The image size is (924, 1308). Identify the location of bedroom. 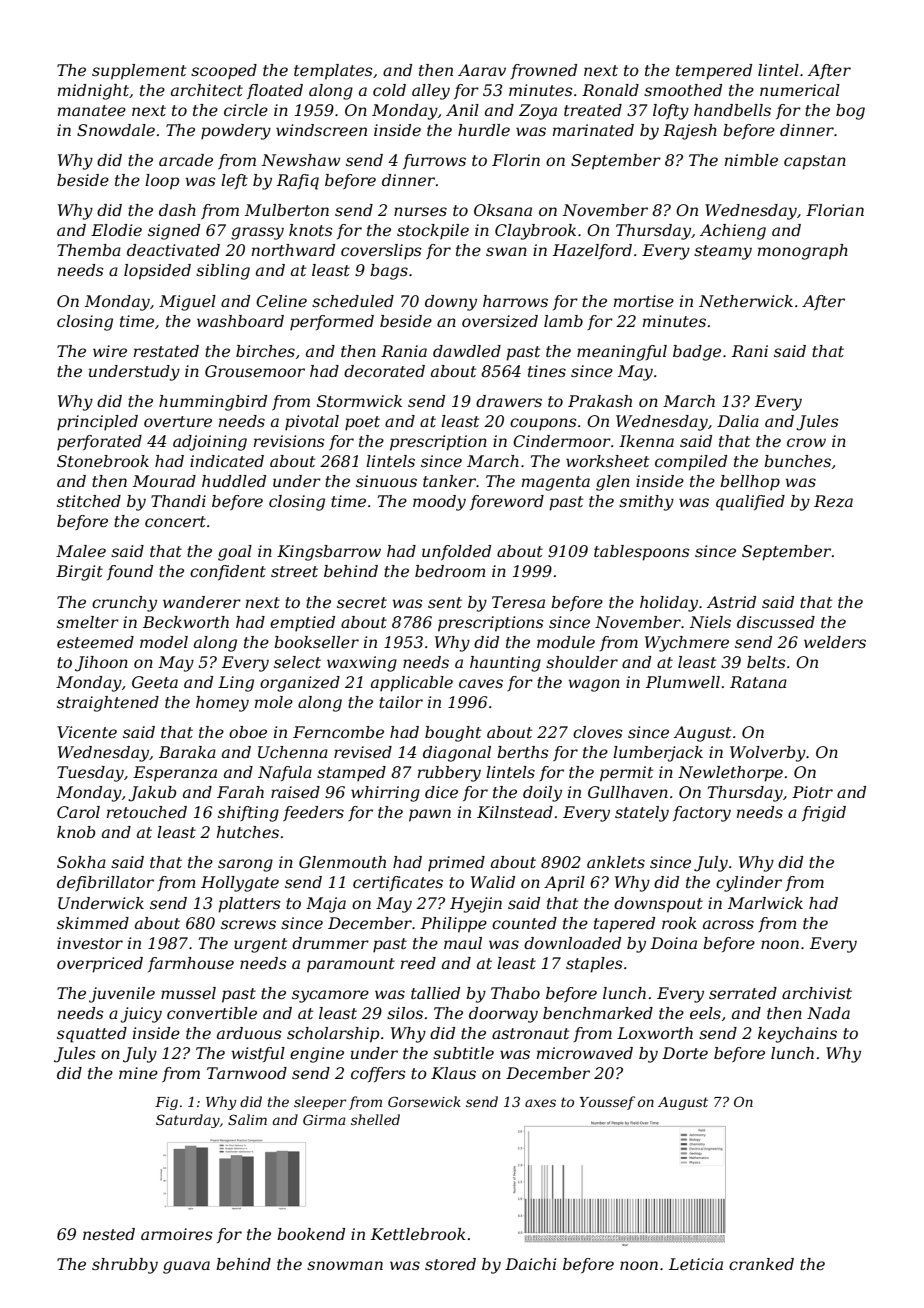
(450, 571).
